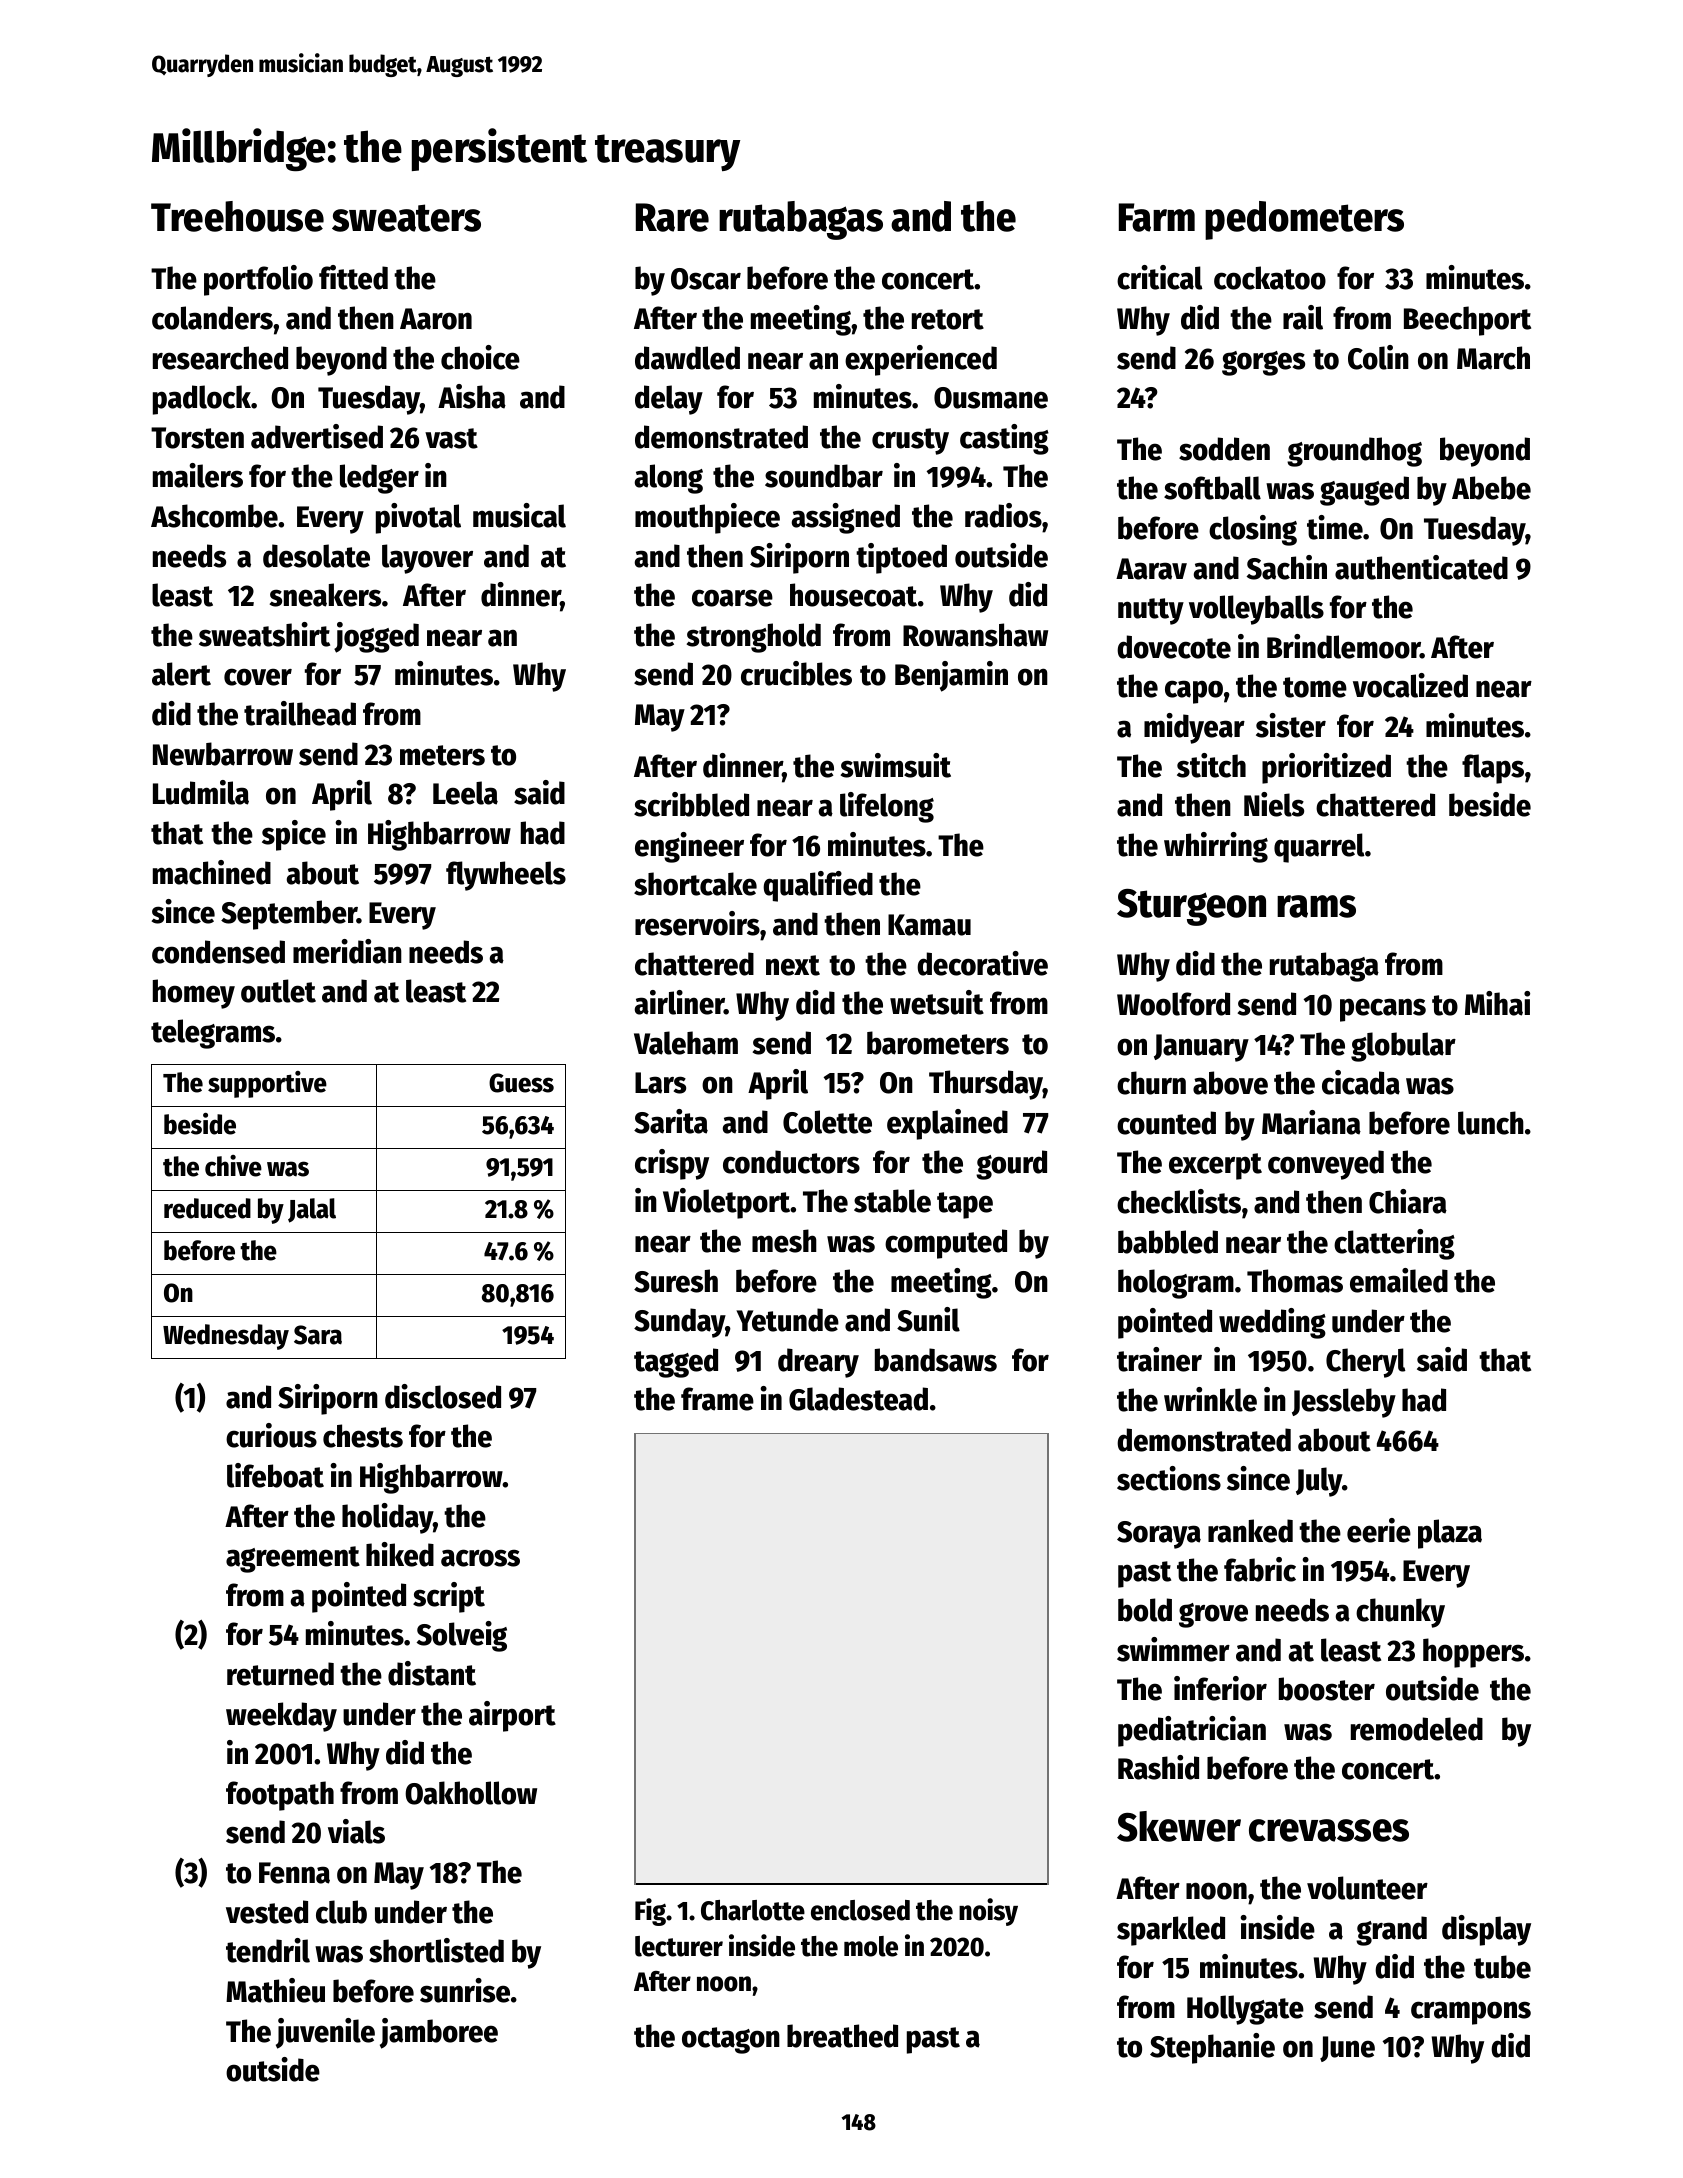 The image size is (1683, 2178). What do you see at coordinates (312, 1210) in the document?
I see `Jalal` at bounding box center [312, 1210].
